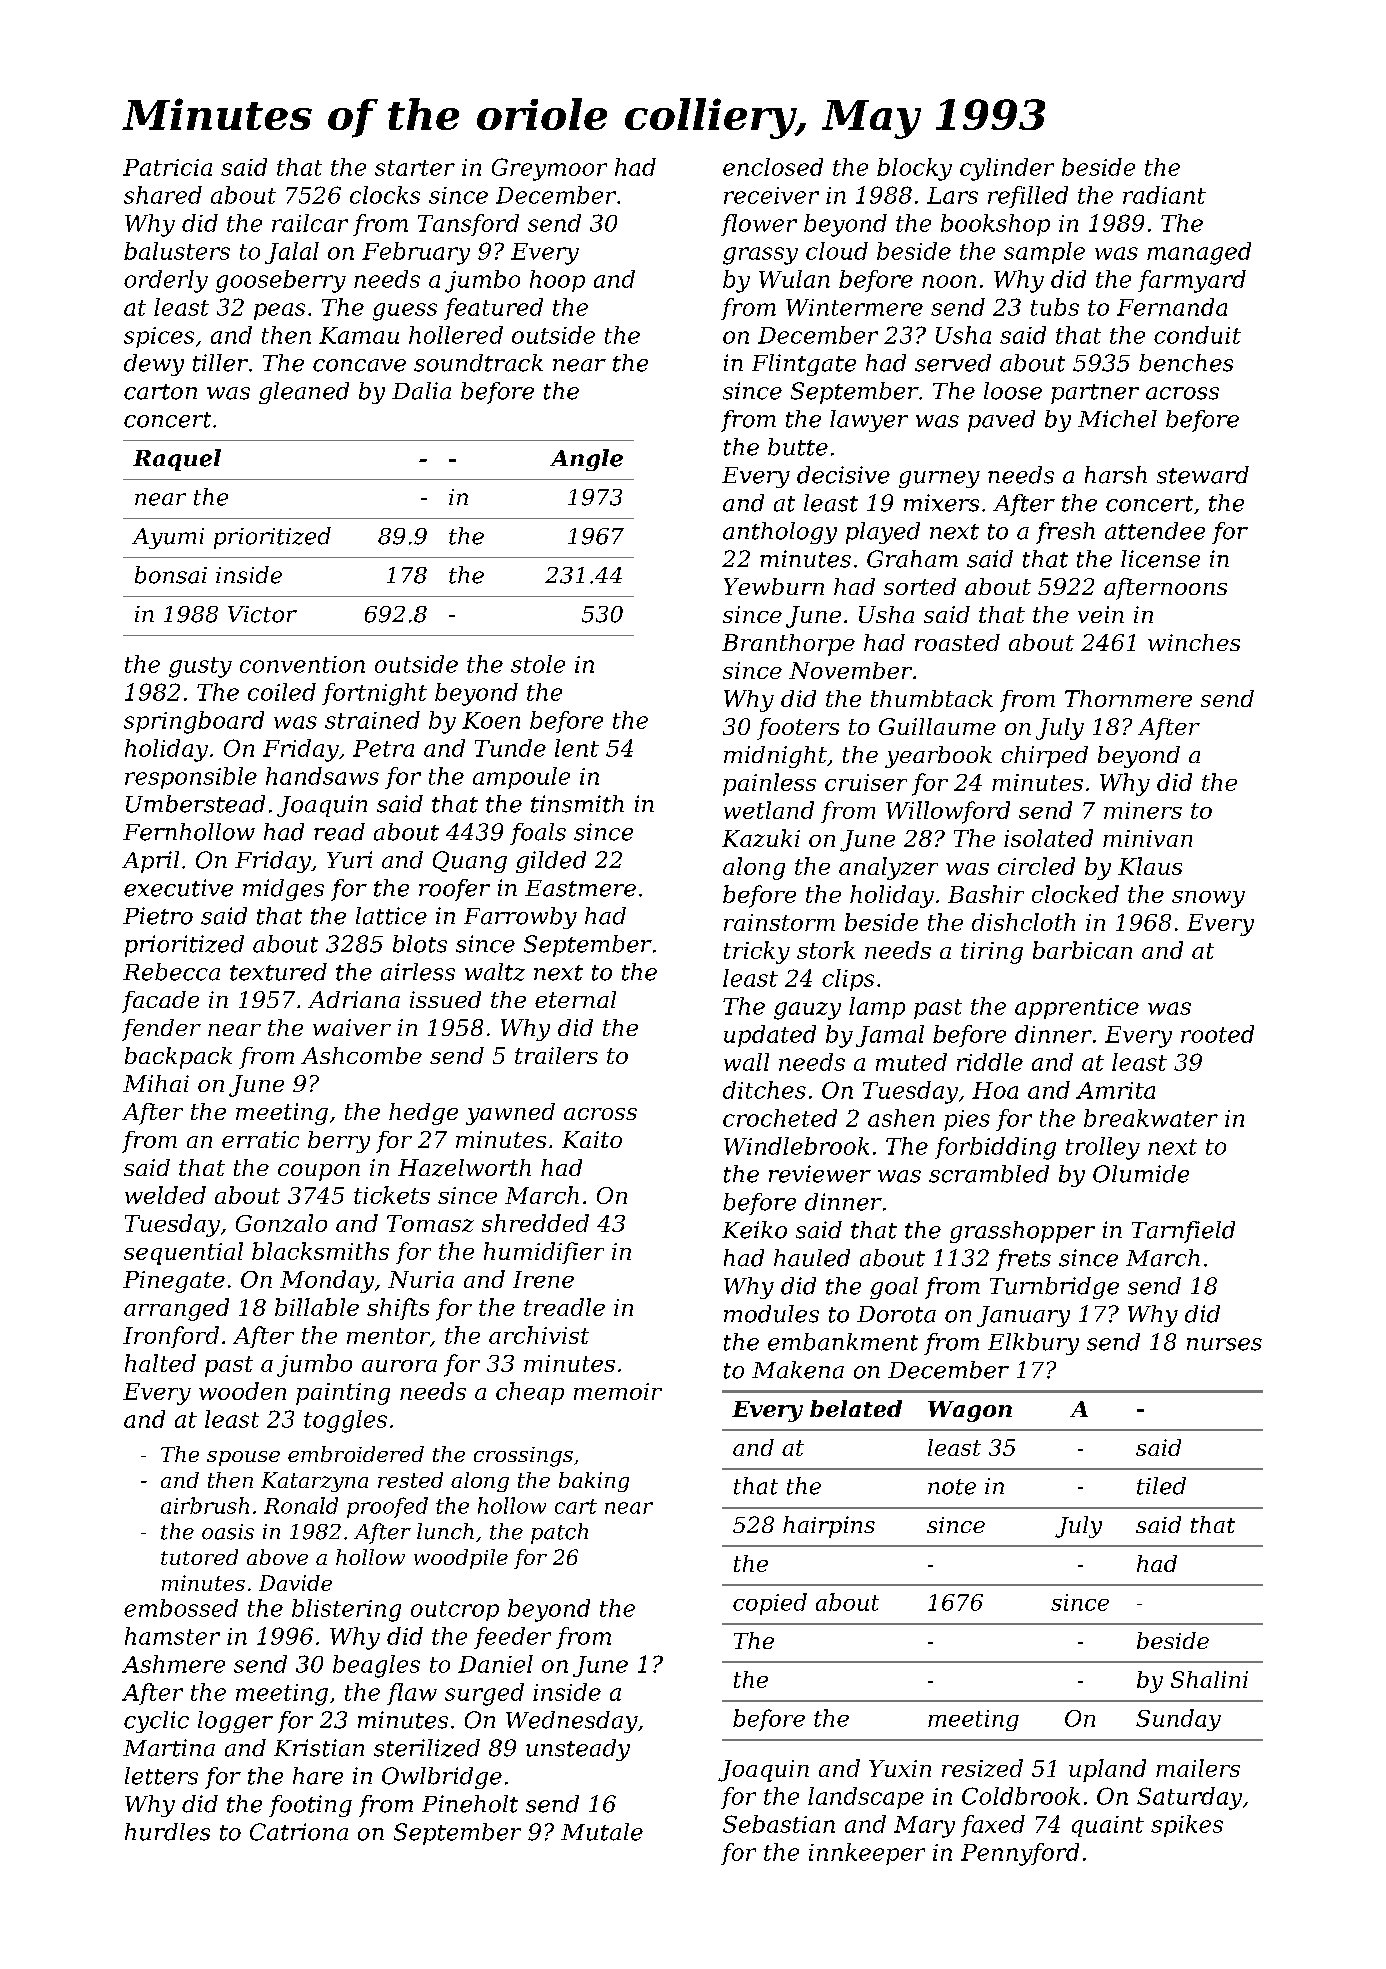 This page has width=1386, height=1969. I want to click on Branthorpe, so click(788, 645).
